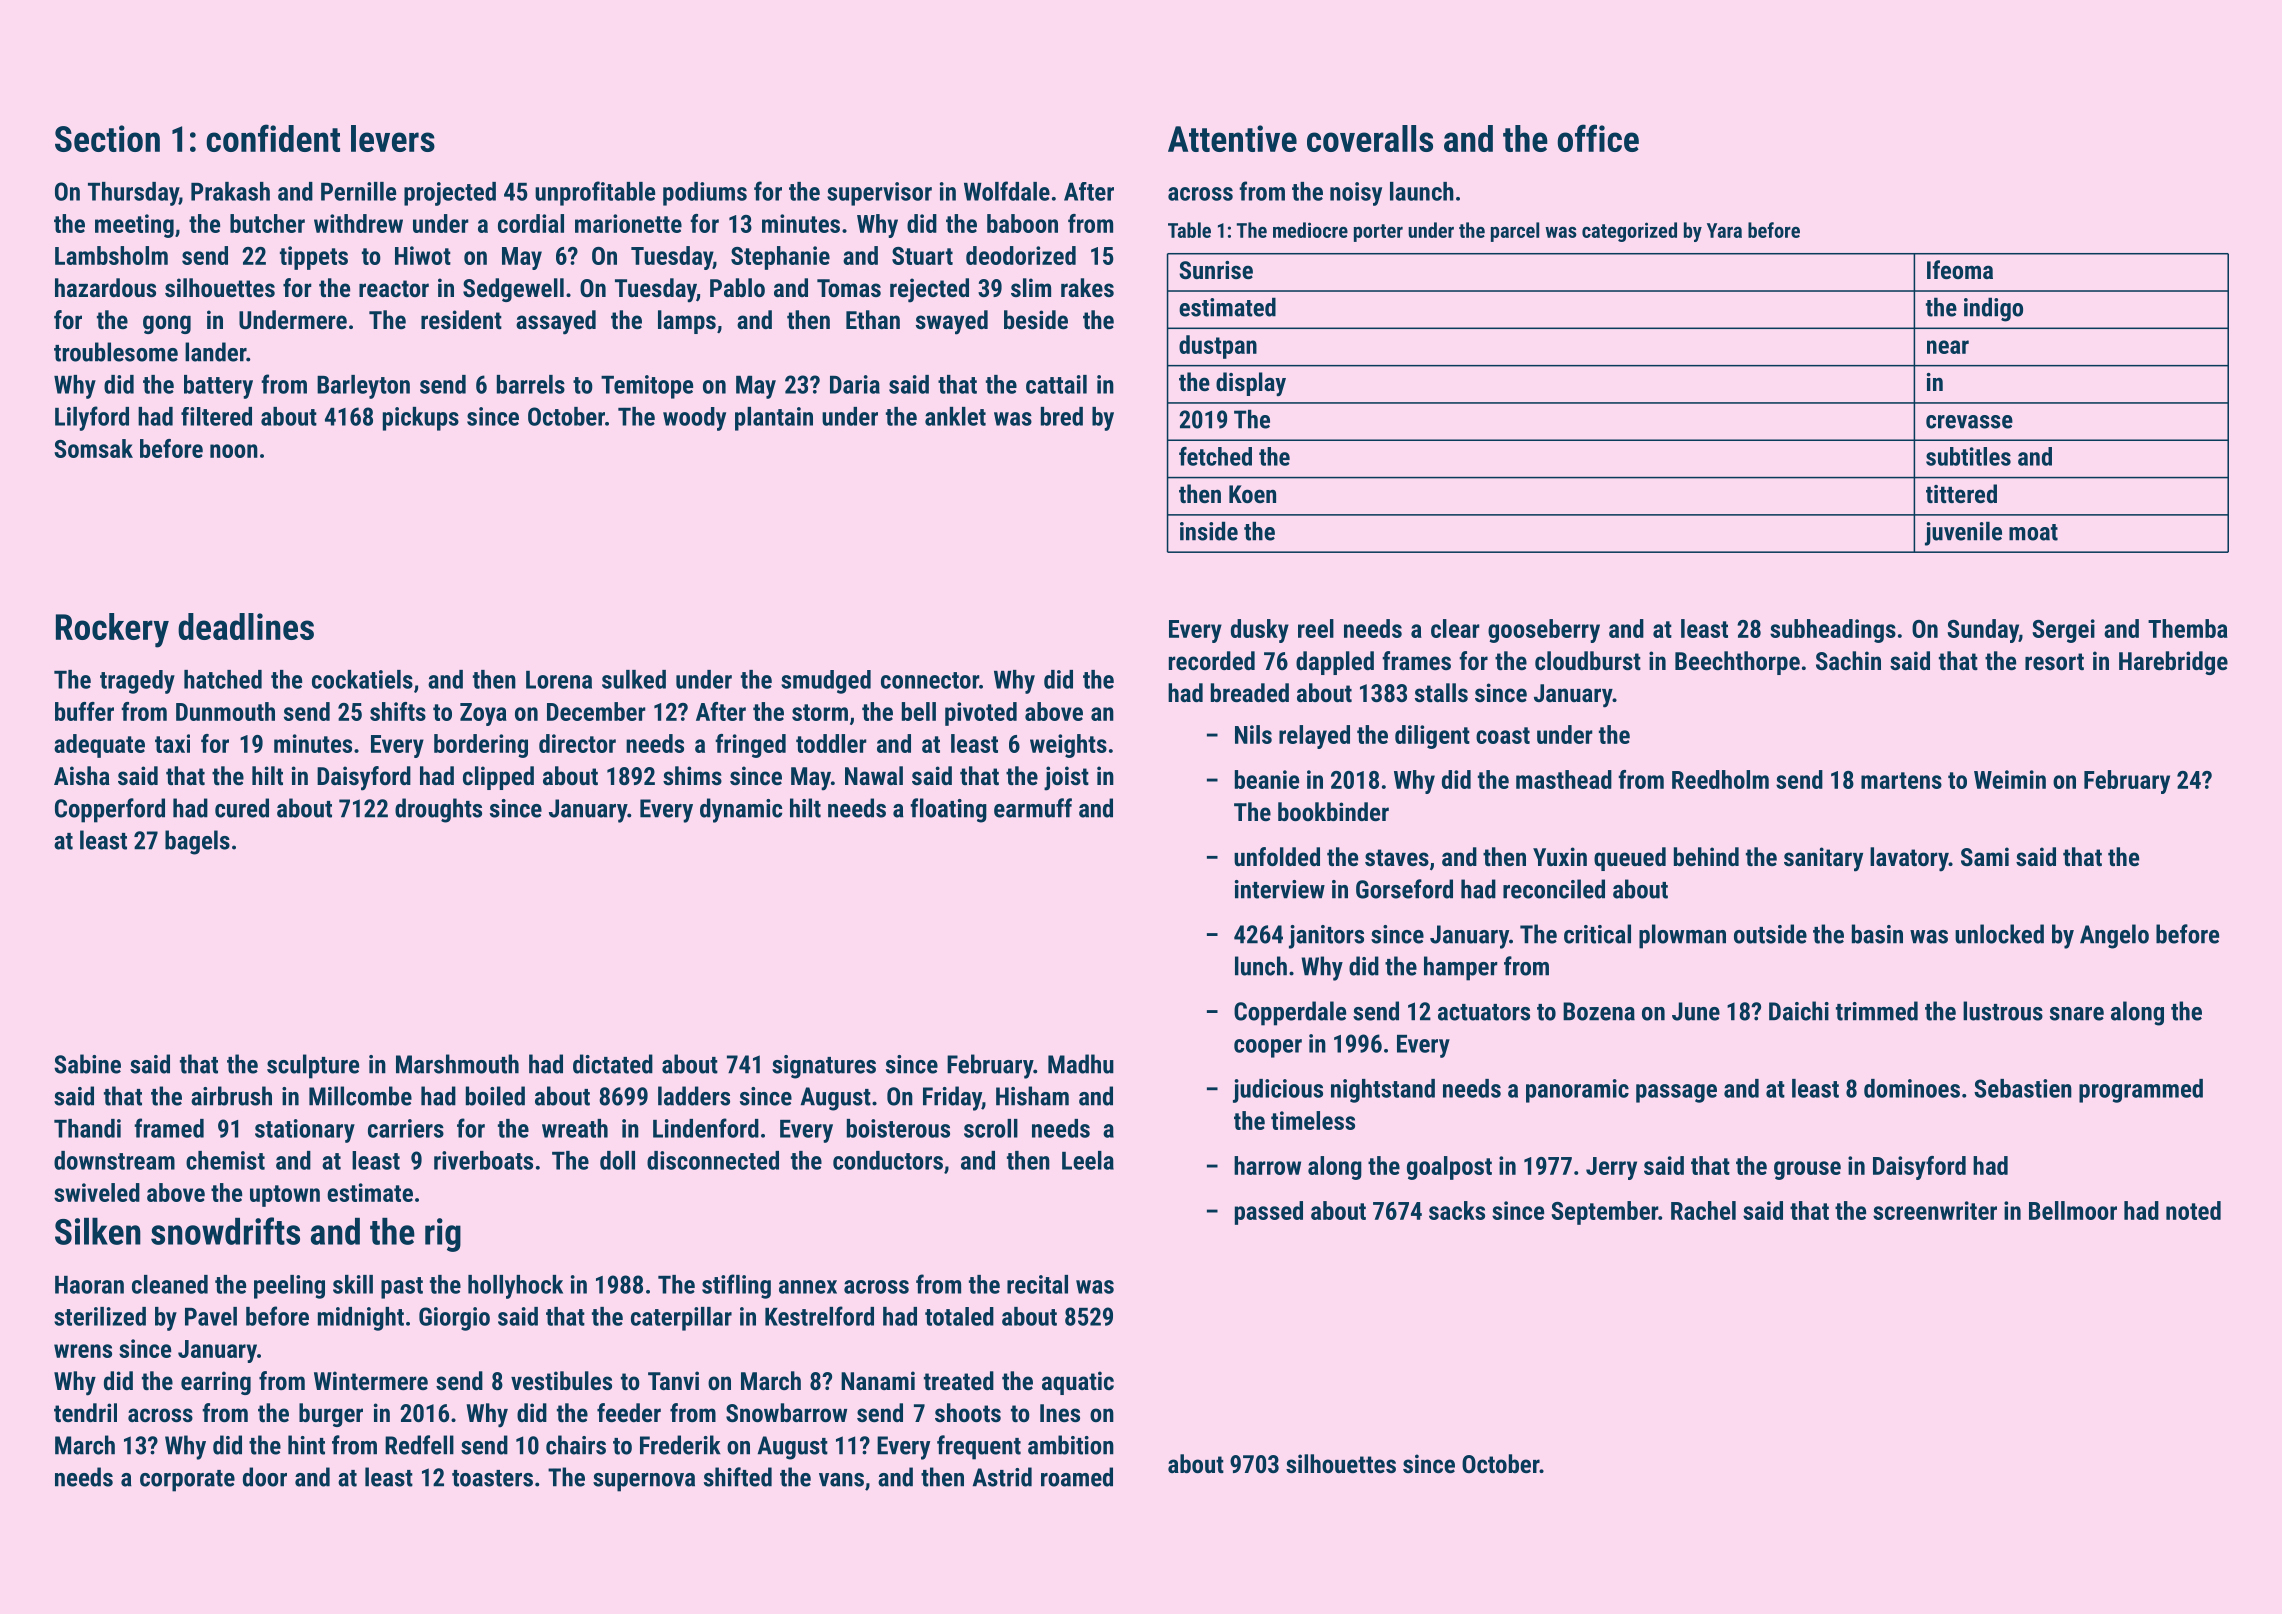 The width and height of the screenshot is (2282, 1614). Describe the element at coordinates (808, 1287) in the screenshot. I see `annex` at that location.
